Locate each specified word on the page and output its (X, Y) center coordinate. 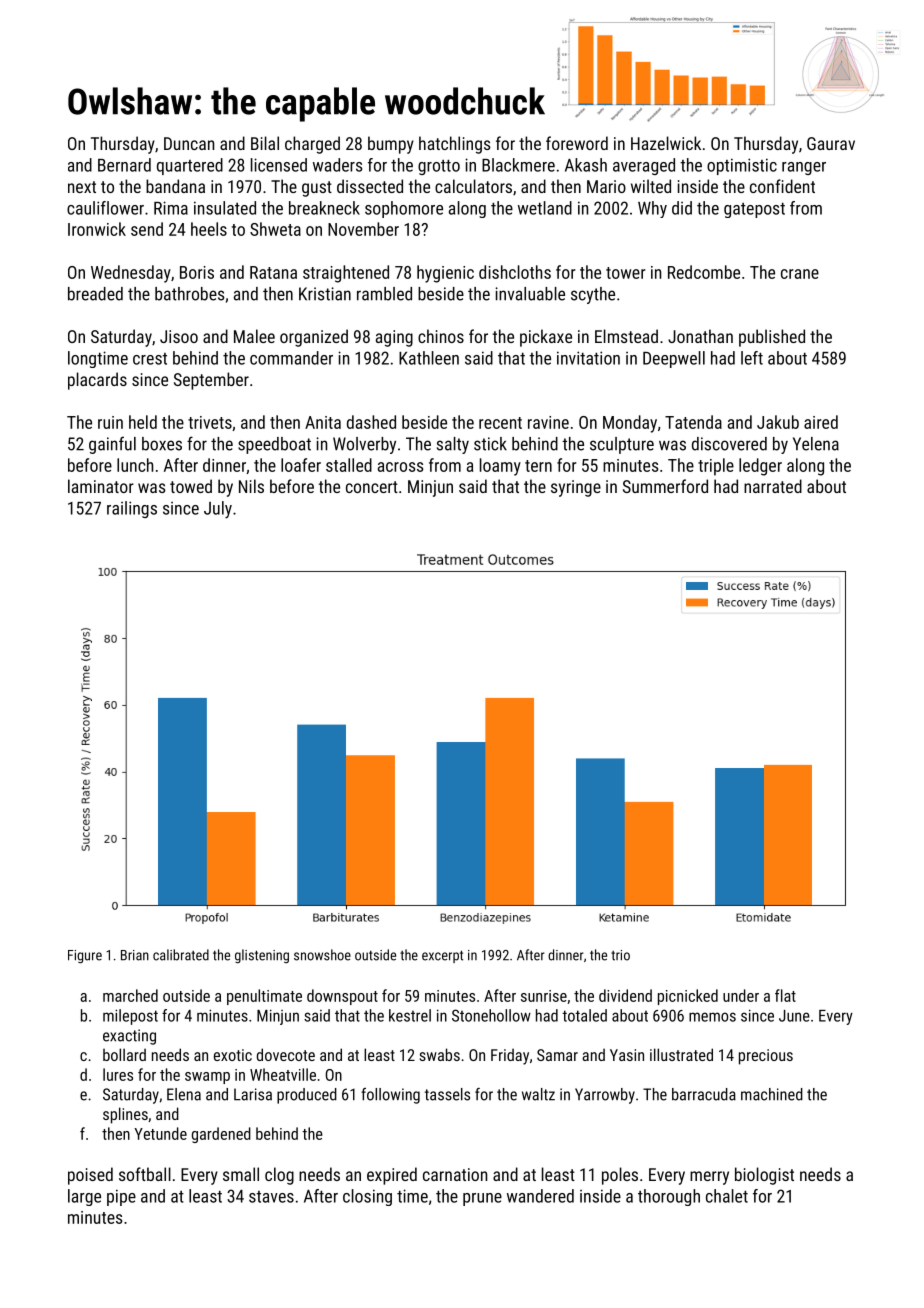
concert (372, 487)
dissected (370, 186)
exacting (129, 1037)
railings (132, 509)
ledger (760, 467)
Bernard (124, 165)
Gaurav (831, 143)
